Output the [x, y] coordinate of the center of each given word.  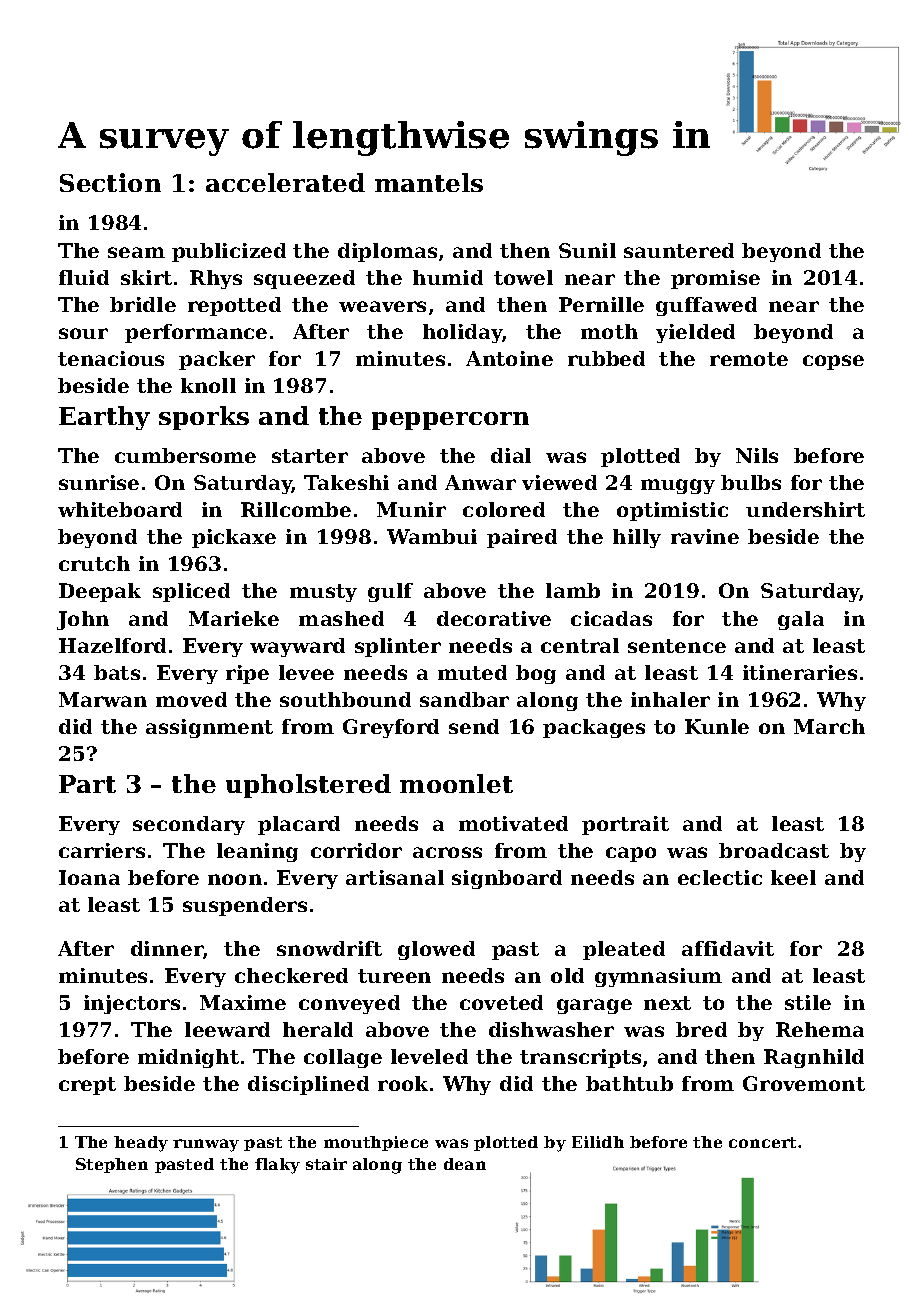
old [567, 975]
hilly [637, 538]
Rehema [820, 1029]
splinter [398, 647]
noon [235, 879]
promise [715, 279]
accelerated [285, 182]
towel [523, 277]
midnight [188, 1058]
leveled [429, 1056]
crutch [94, 563]
